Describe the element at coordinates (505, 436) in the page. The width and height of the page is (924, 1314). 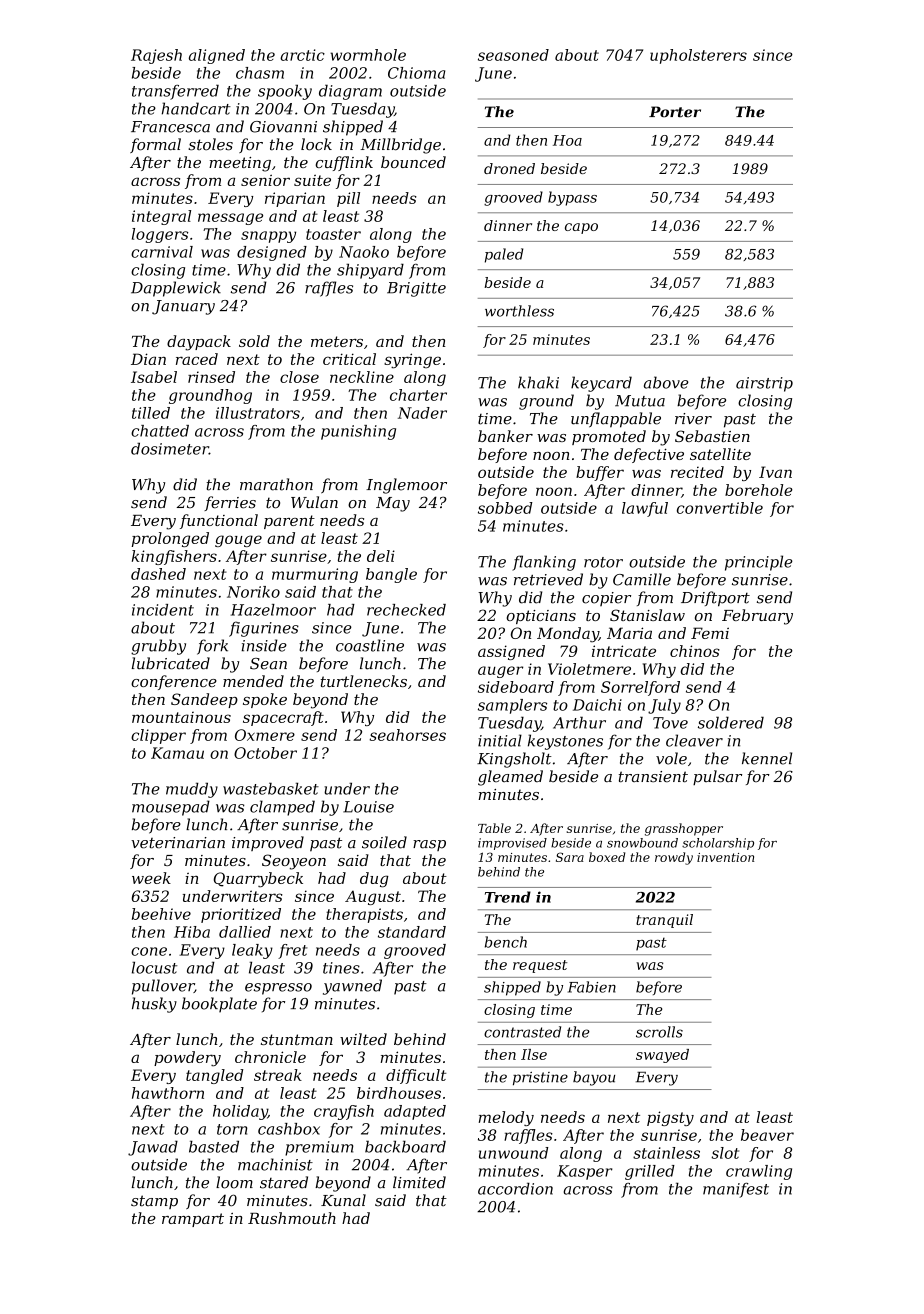
I see `banker` at that location.
